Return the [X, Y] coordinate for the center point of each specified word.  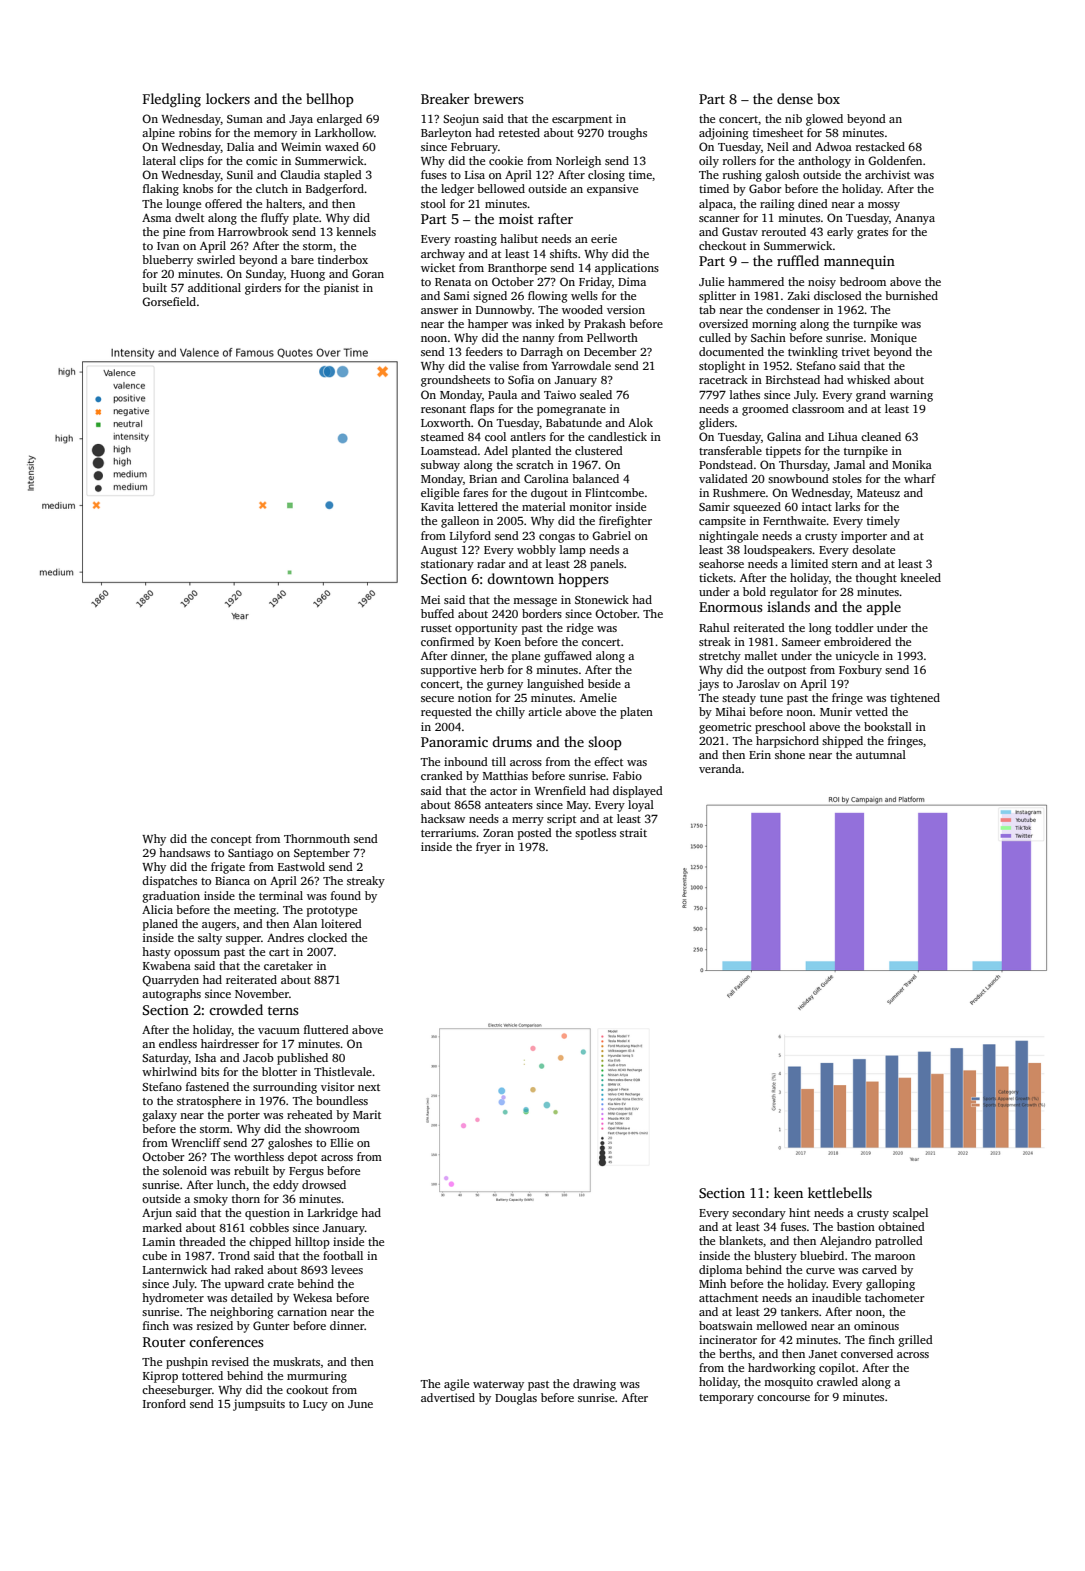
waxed [342, 146]
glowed [824, 120]
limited [809, 563]
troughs [627, 134]
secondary [759, 1214]
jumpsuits [259, 1405]
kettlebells [840, 1192]
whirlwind [169, 1071]
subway [440, 466]
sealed [596, 394]
